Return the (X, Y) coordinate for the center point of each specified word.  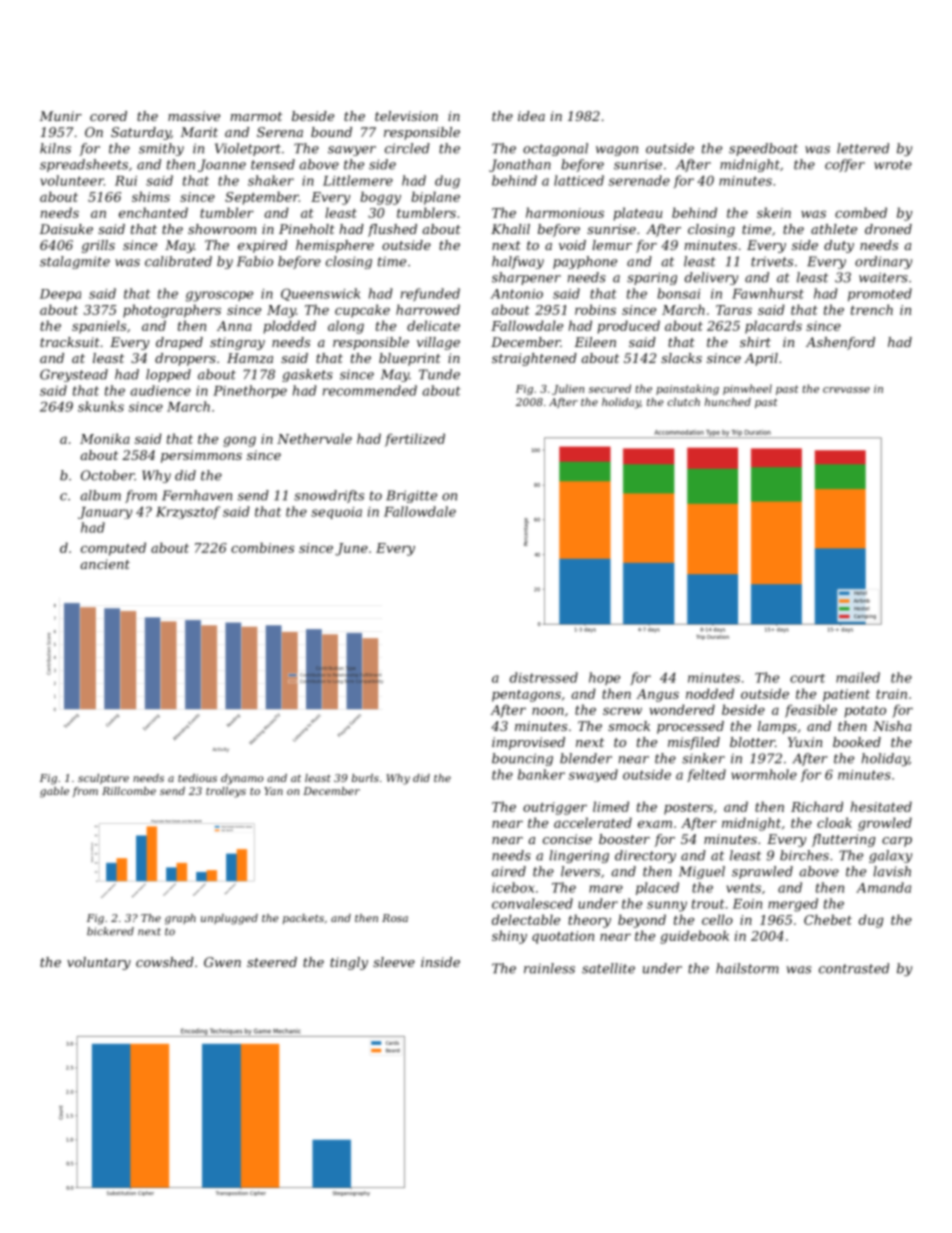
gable (54, 792)
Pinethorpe (250, 391)
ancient (105, 564)
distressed (544, 677)
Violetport (248, 149)
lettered (863, 148)
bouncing (522, 759)
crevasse (846, 390)
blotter (752, 742)
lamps (777, 727)
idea (531, 116)
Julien (568, 389)
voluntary (99, 963)
